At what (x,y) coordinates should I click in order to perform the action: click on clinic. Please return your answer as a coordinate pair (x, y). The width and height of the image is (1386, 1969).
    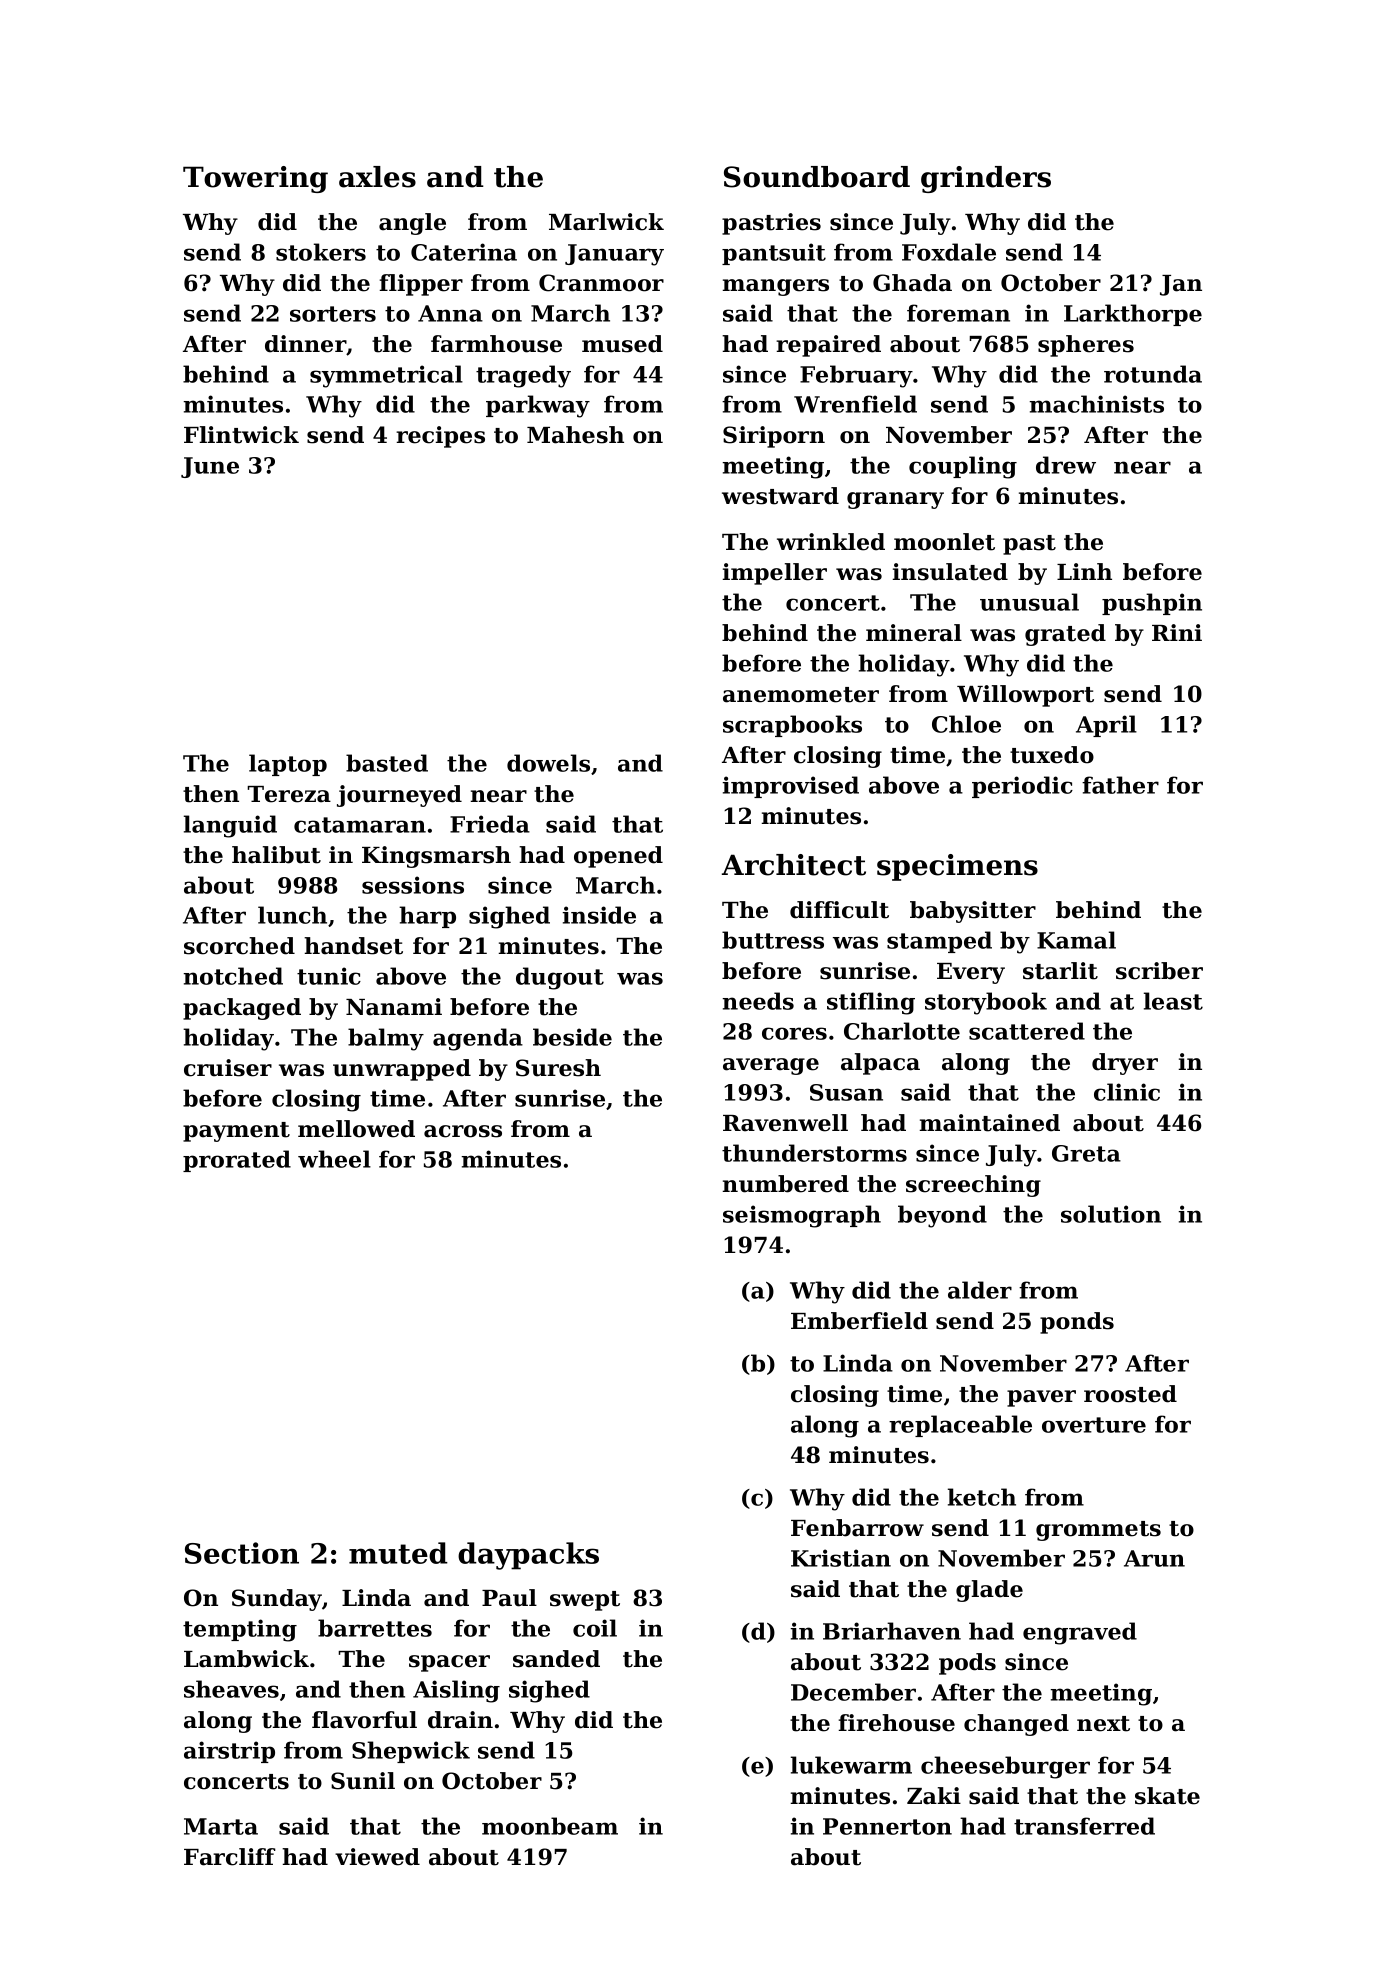
    Looking at the image, I should click on (1127, 1092).
